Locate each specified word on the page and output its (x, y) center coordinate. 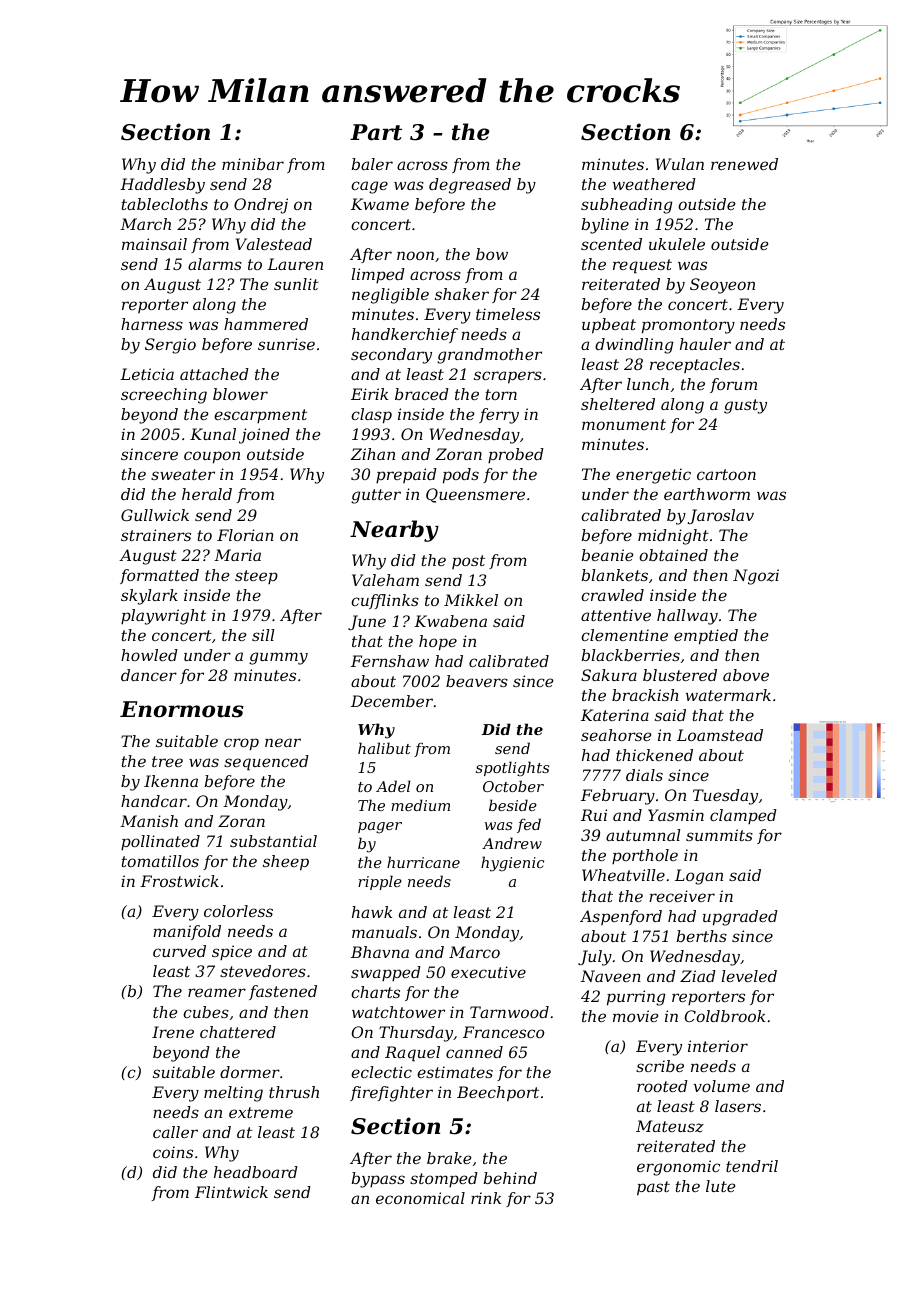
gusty (745, 406)
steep (256, 577)
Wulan (680, 164)
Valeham (385, 580)
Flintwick (231, 1192)
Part (376, 132)
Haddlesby (162, 186)
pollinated (160, 842)
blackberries (631, 655)
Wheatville (623, 875)
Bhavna (380, 952)
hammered (266, 324)
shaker (462, 294)
